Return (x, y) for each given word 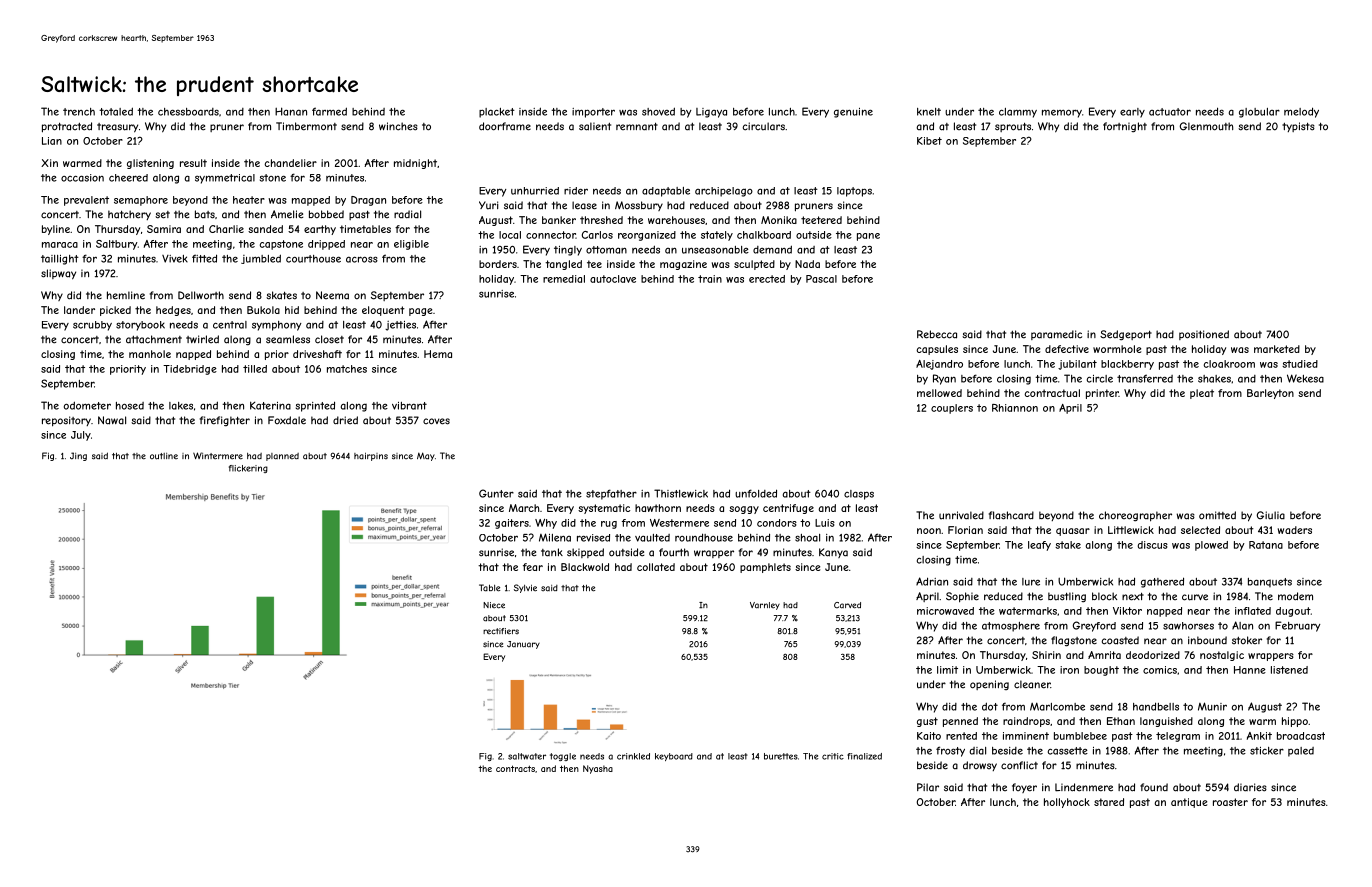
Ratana (1266, 545)
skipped (585, 553)
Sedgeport (1126, 335)
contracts (515, 768)
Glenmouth (1206, 126)
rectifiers (501, 631)
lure (1031, 582)
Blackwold (585, 567)
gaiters (512, 524)
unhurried (535, 191)
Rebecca (937, 334)
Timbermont (306, 126)
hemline (126, 295)
